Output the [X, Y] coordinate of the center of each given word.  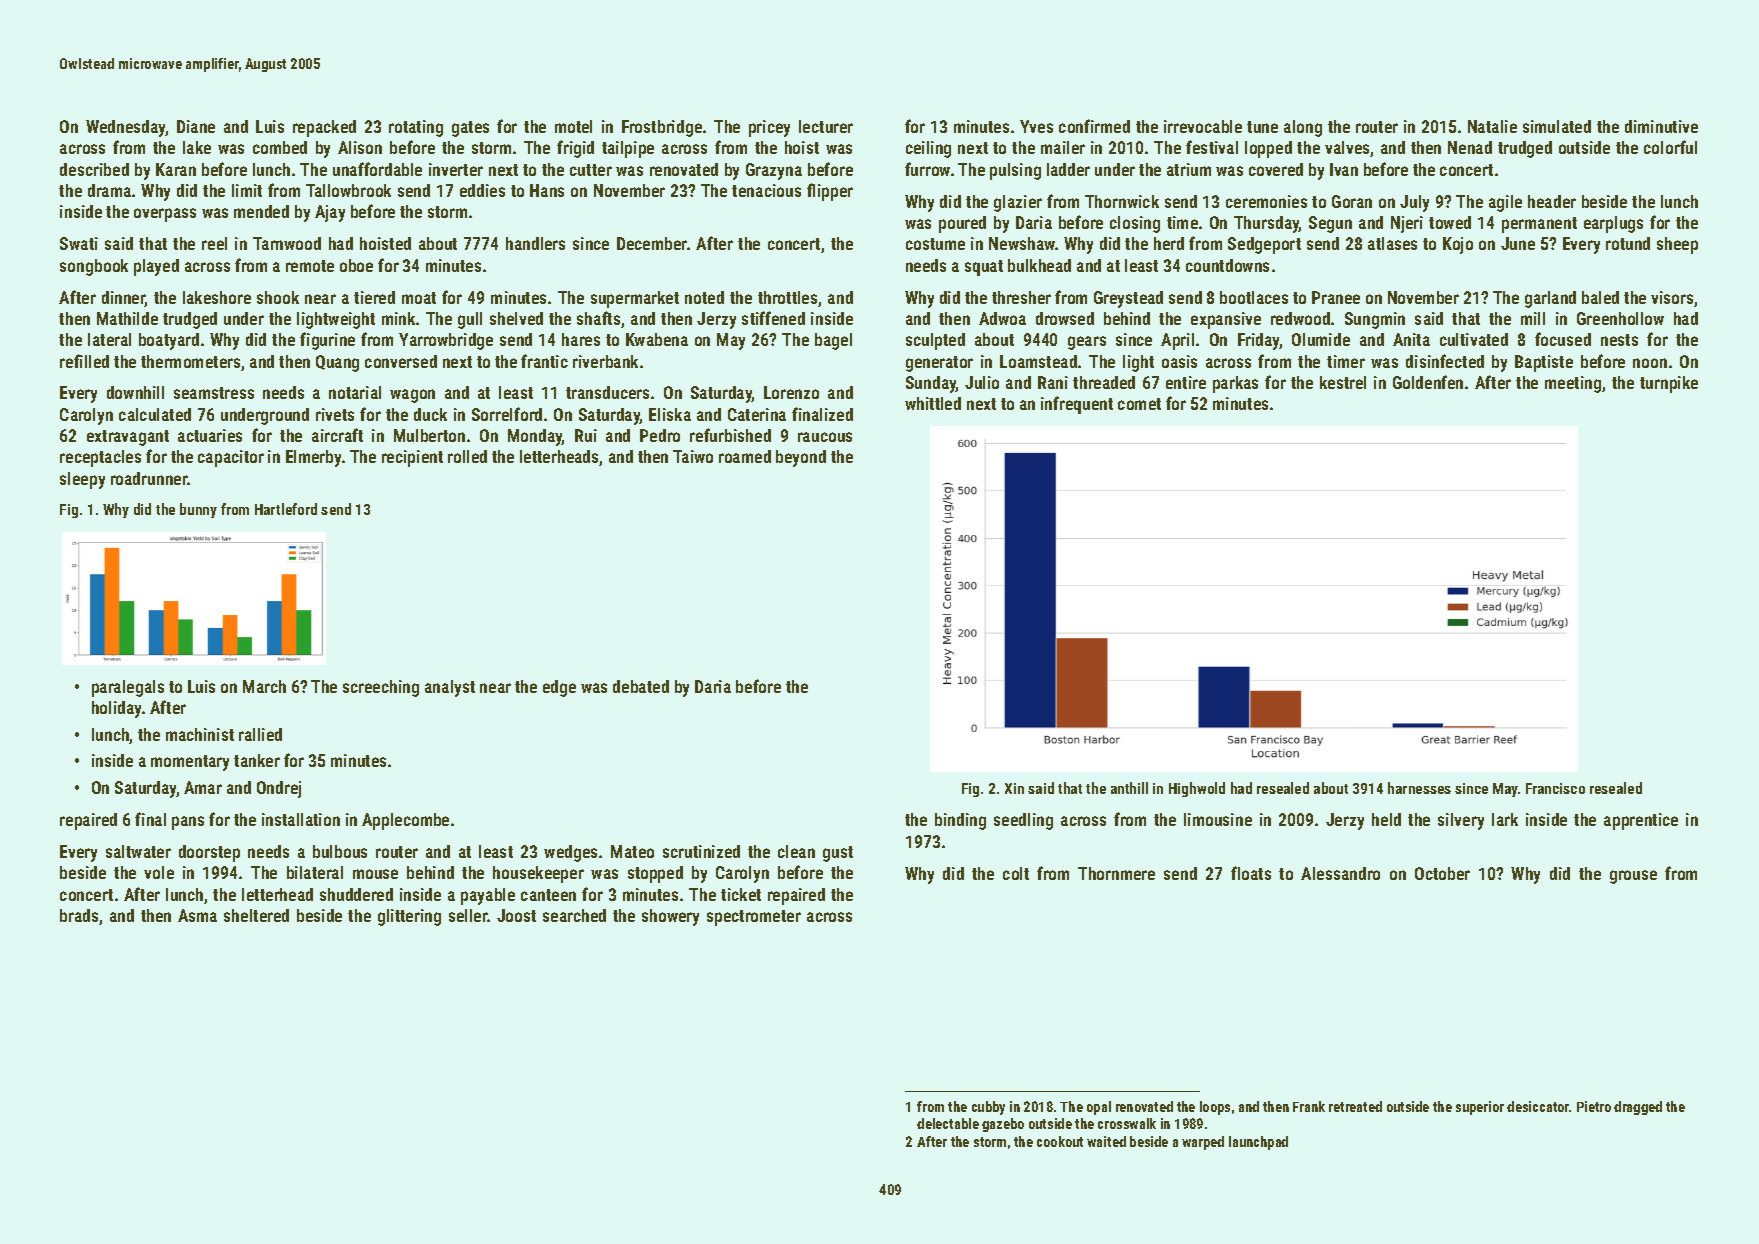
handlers [535, 243]
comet [1139, 404]
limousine [1218, 819]
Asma [197, 915]
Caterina [757, 414]
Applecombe [405, 821]
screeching [381, 688]
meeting [1573, 384]
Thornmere [1116, 873]
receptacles [100, 458]
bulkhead [1039, 265]
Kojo [1458, 245]
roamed [745, 456]
